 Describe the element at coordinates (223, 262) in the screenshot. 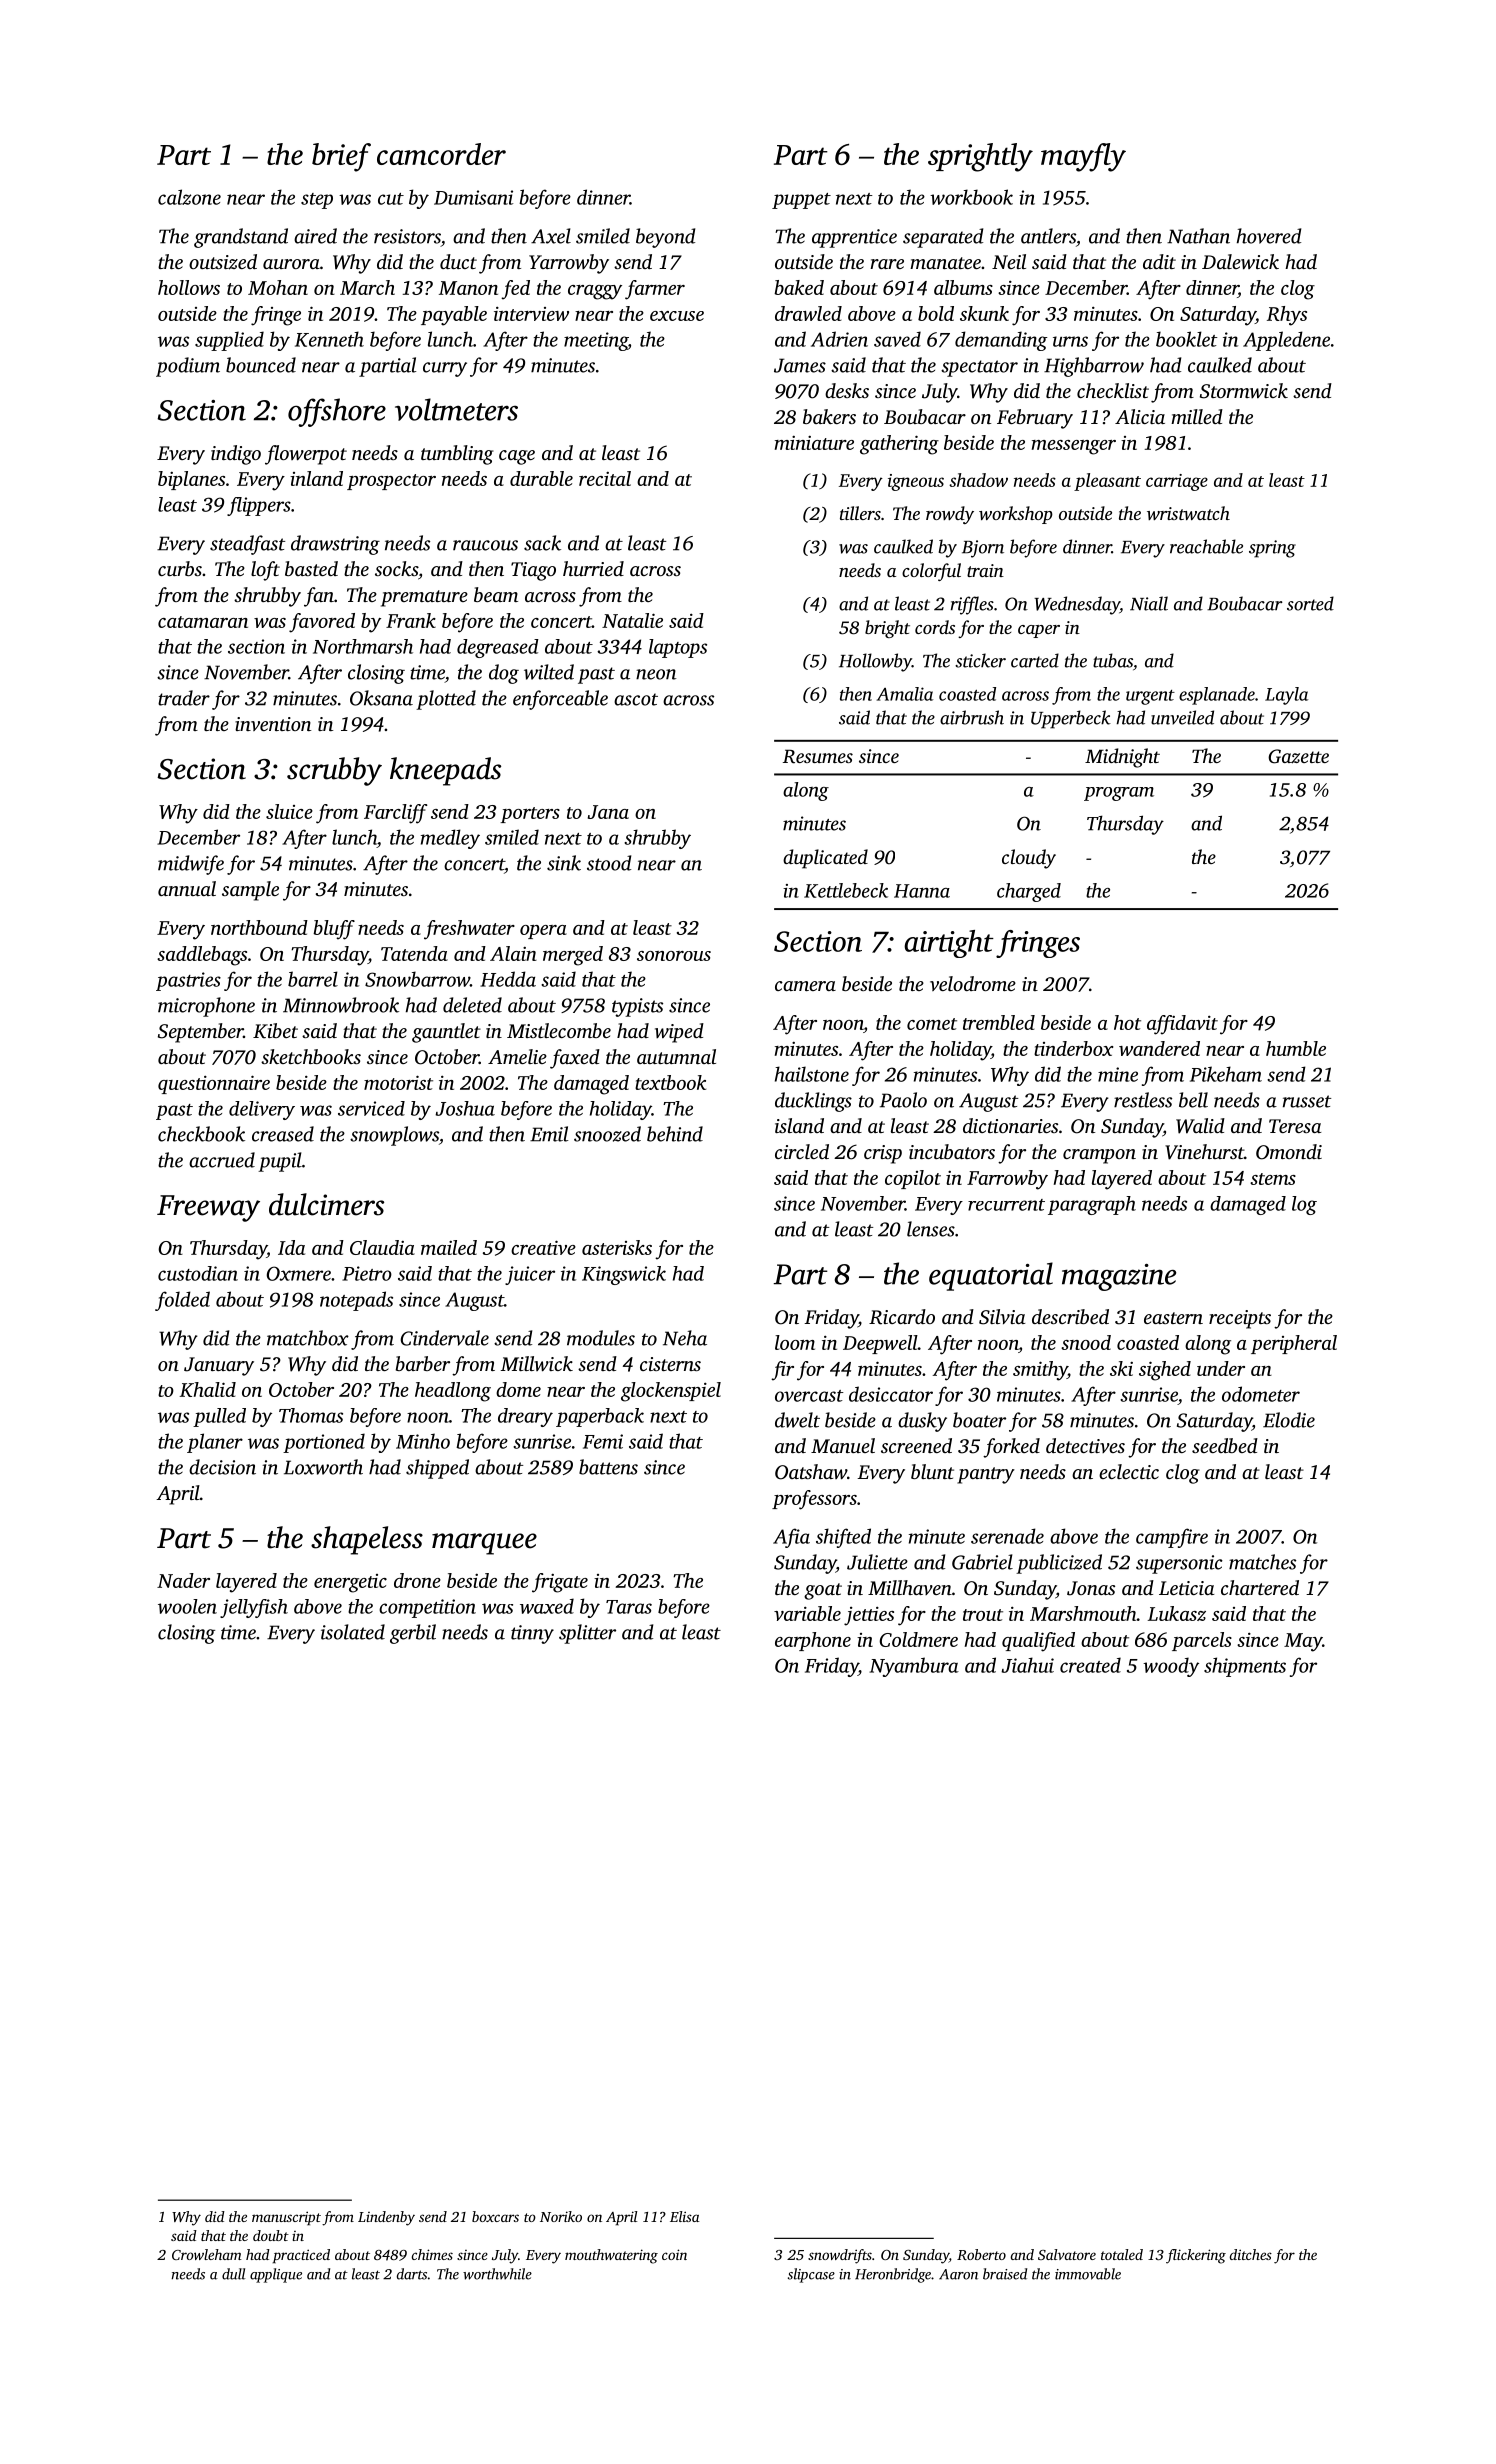

I see `outsized` at that location.
